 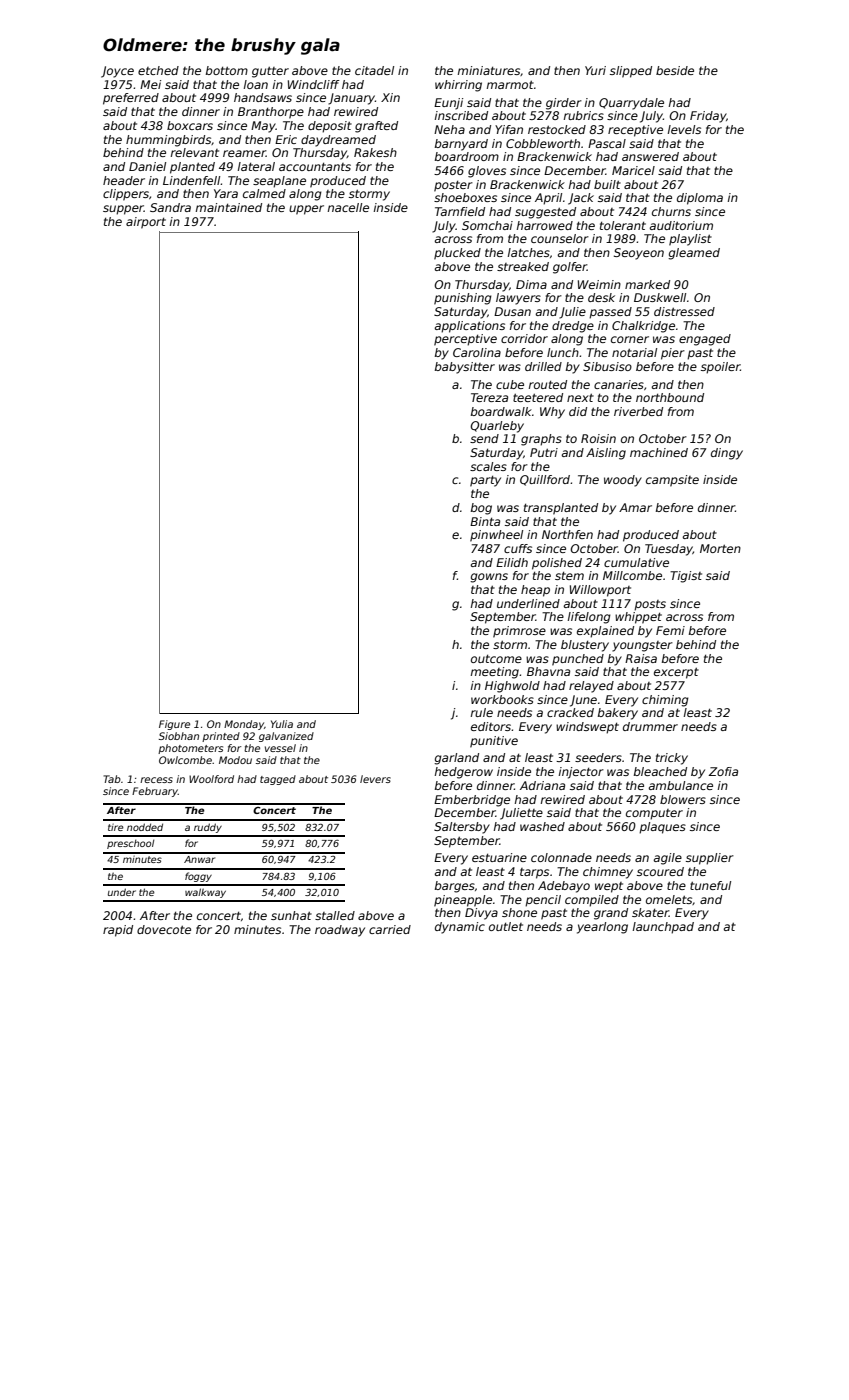 What do you see at coordinates (465, 368) in the document?
I see `babysitter` at bounding box center [465, 368].
